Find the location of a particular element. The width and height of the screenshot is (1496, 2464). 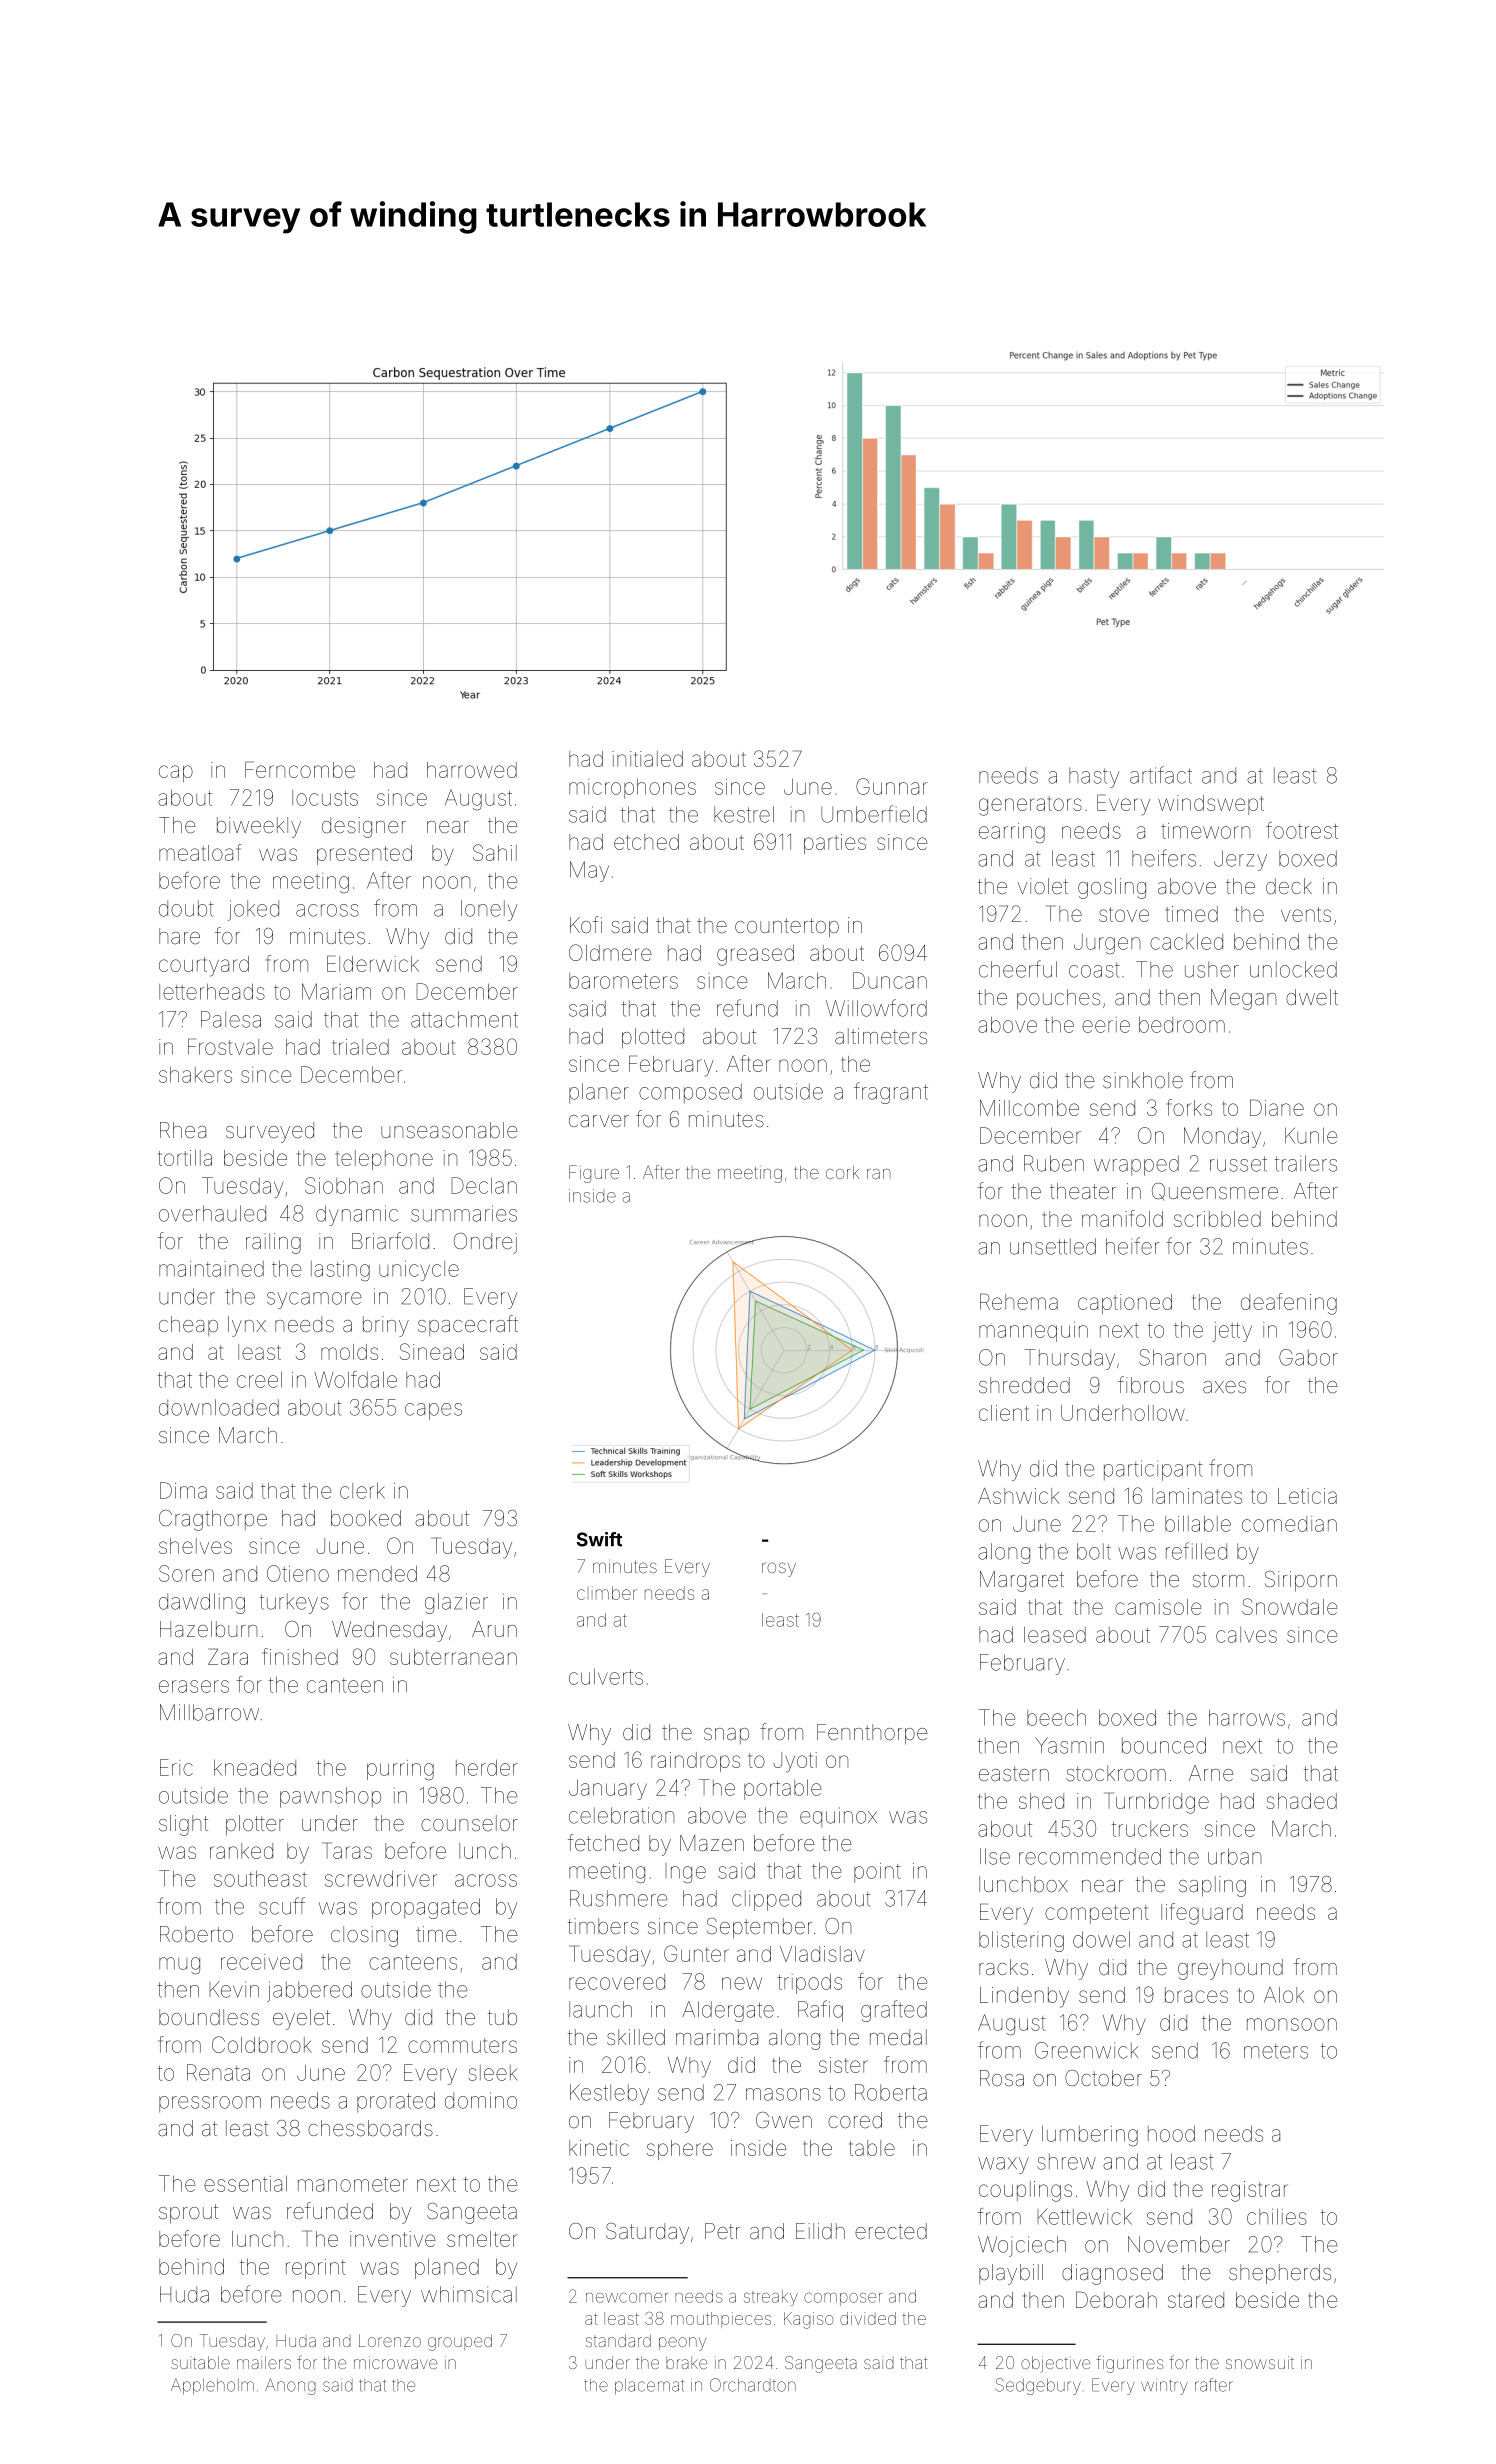

snap is located at coordinates (726, 1736).
